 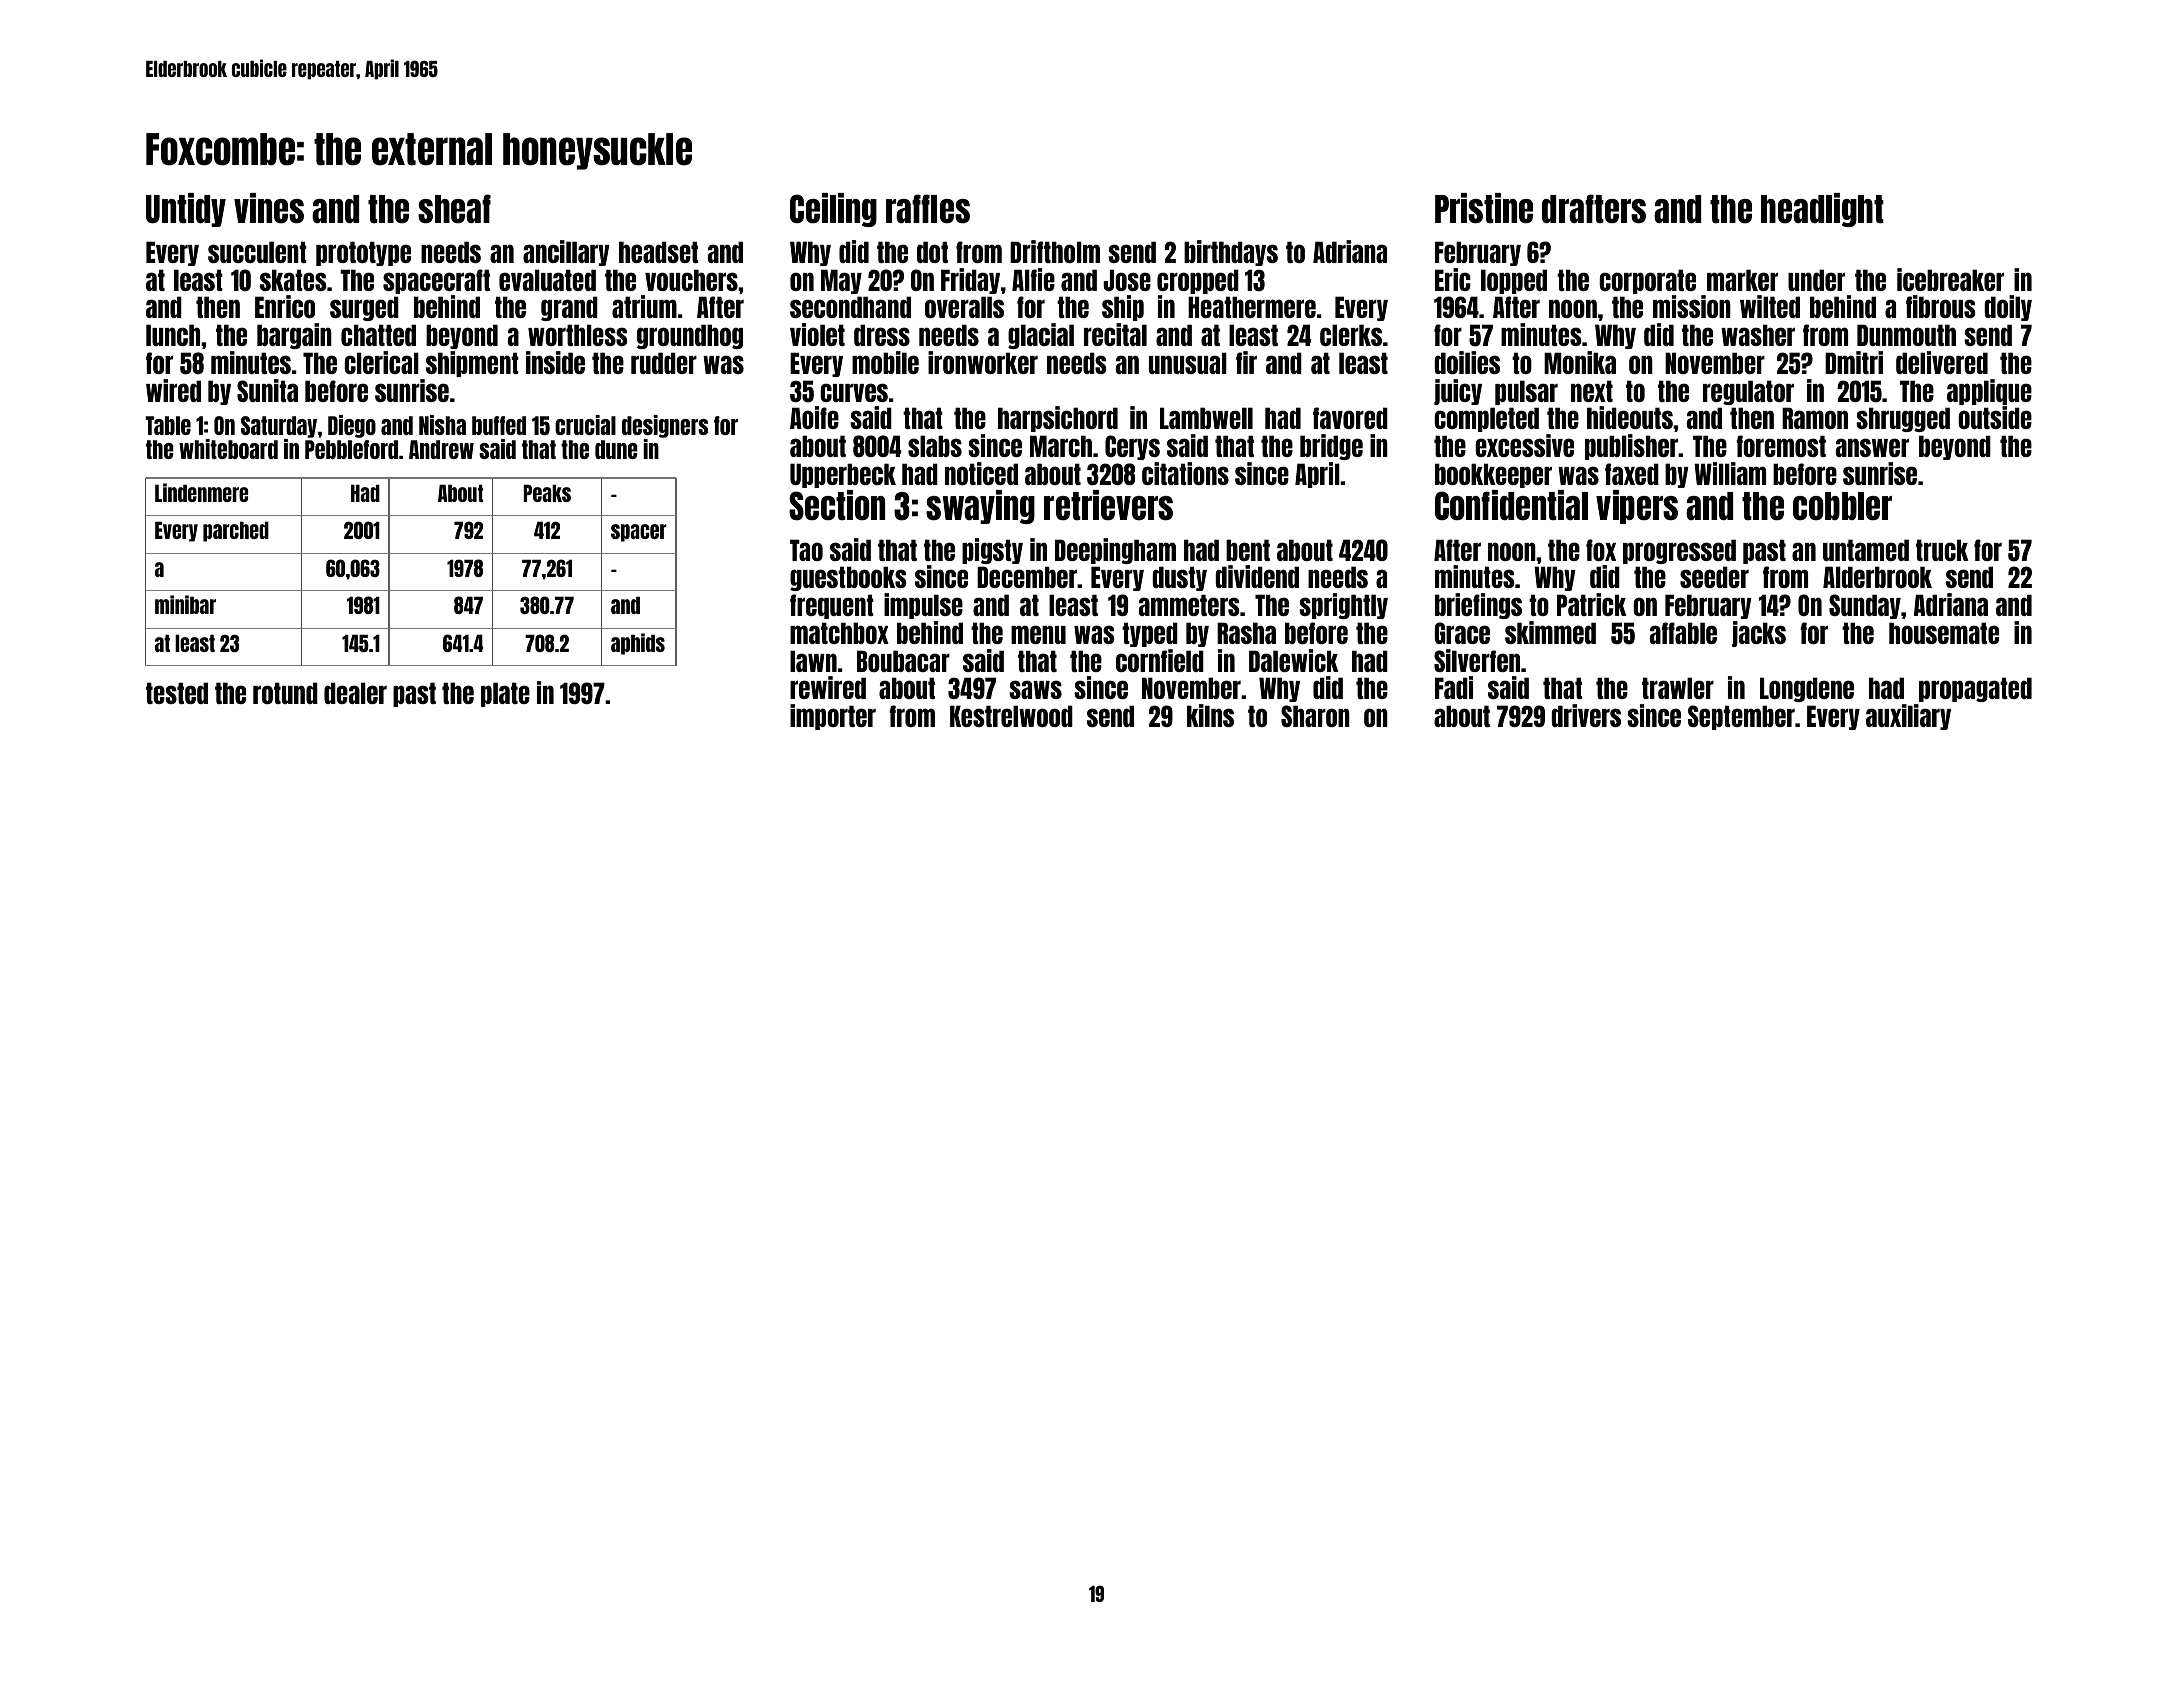 What do you see at coordinates (1179, 578) in the screenshot?
I see `dusty` at bounding box center [1179, 578].
